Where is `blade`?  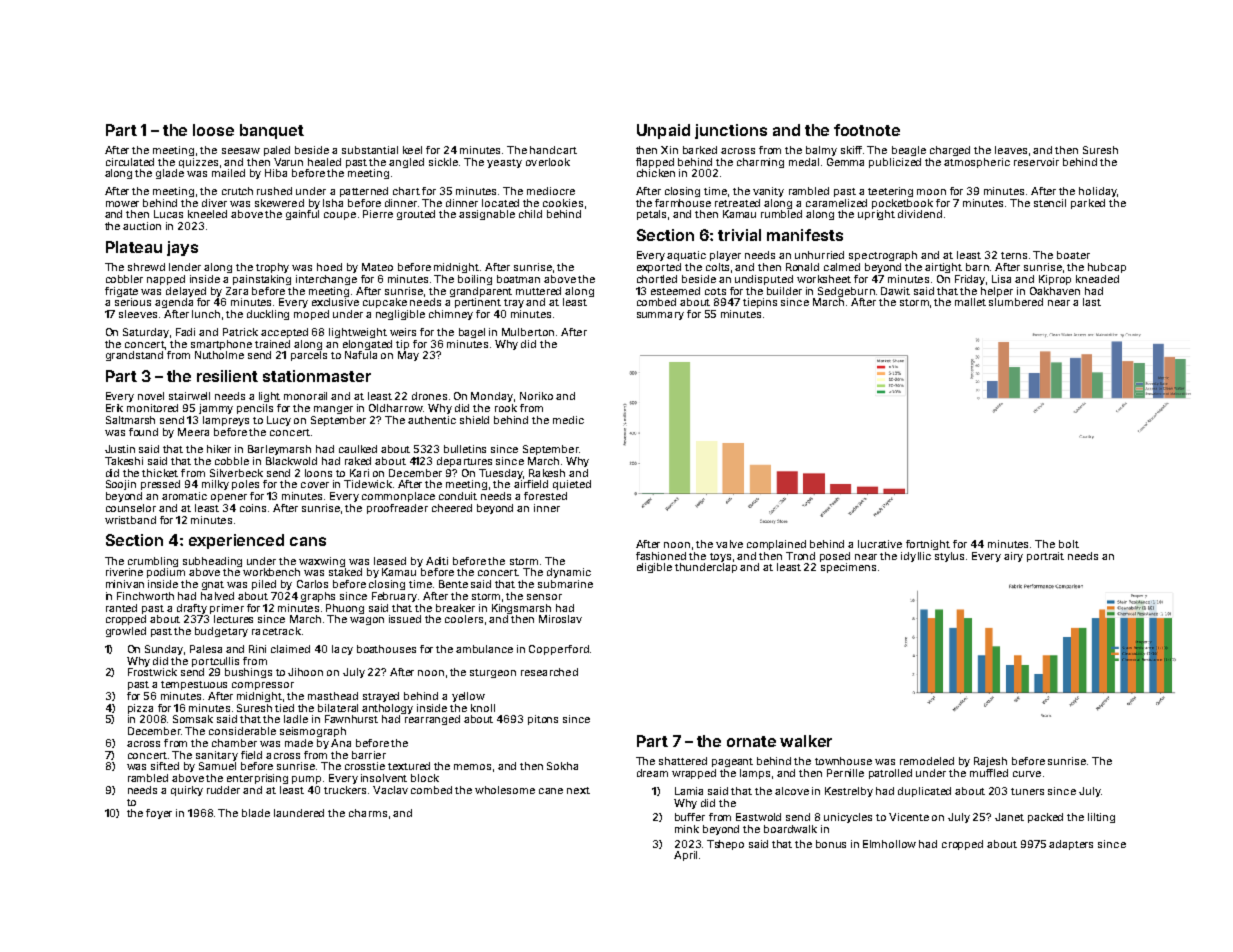
blade is located at coordinates (256, 813).
